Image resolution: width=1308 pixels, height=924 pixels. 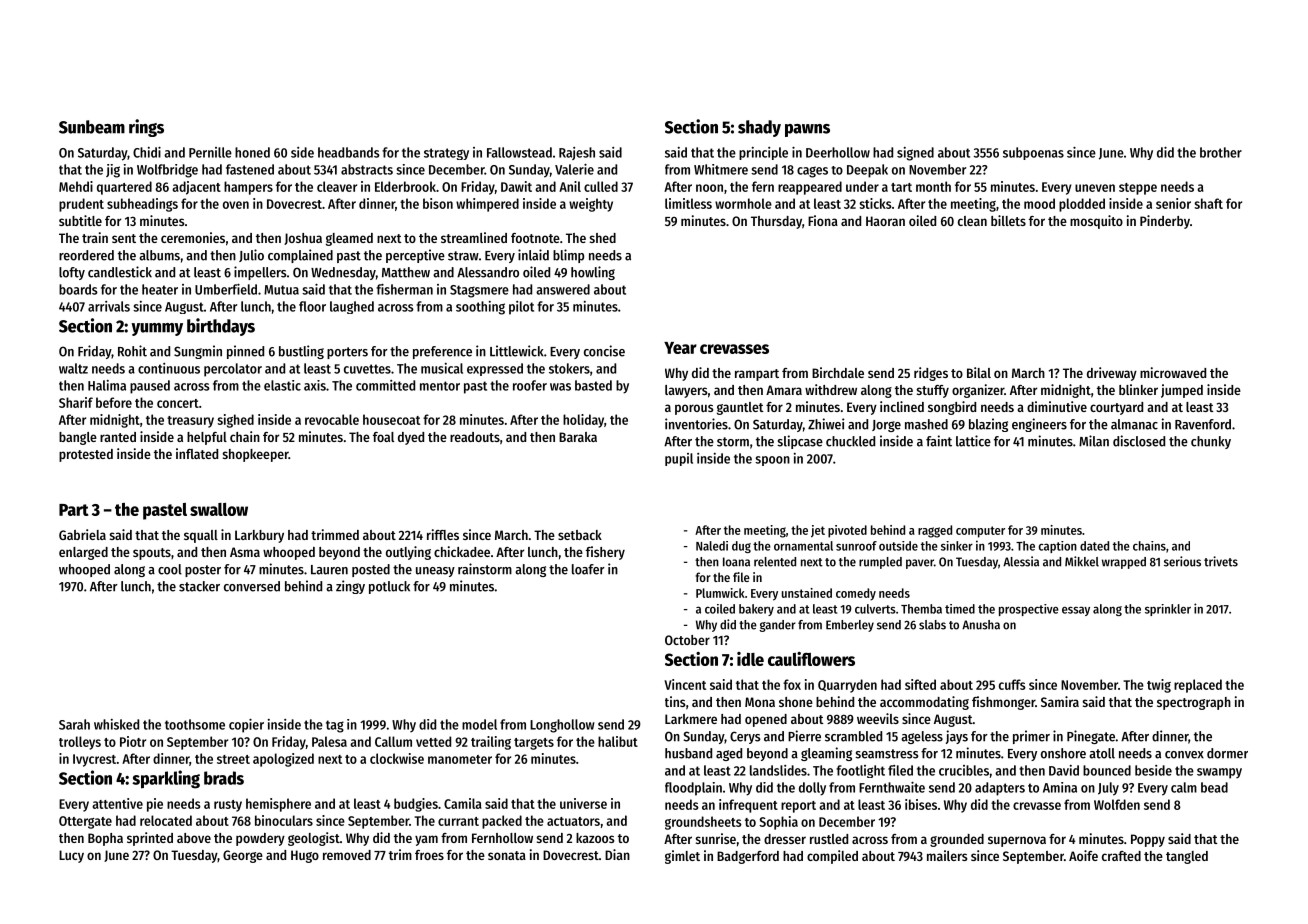 I want to click on convex, so click(x=1184, y=755).
